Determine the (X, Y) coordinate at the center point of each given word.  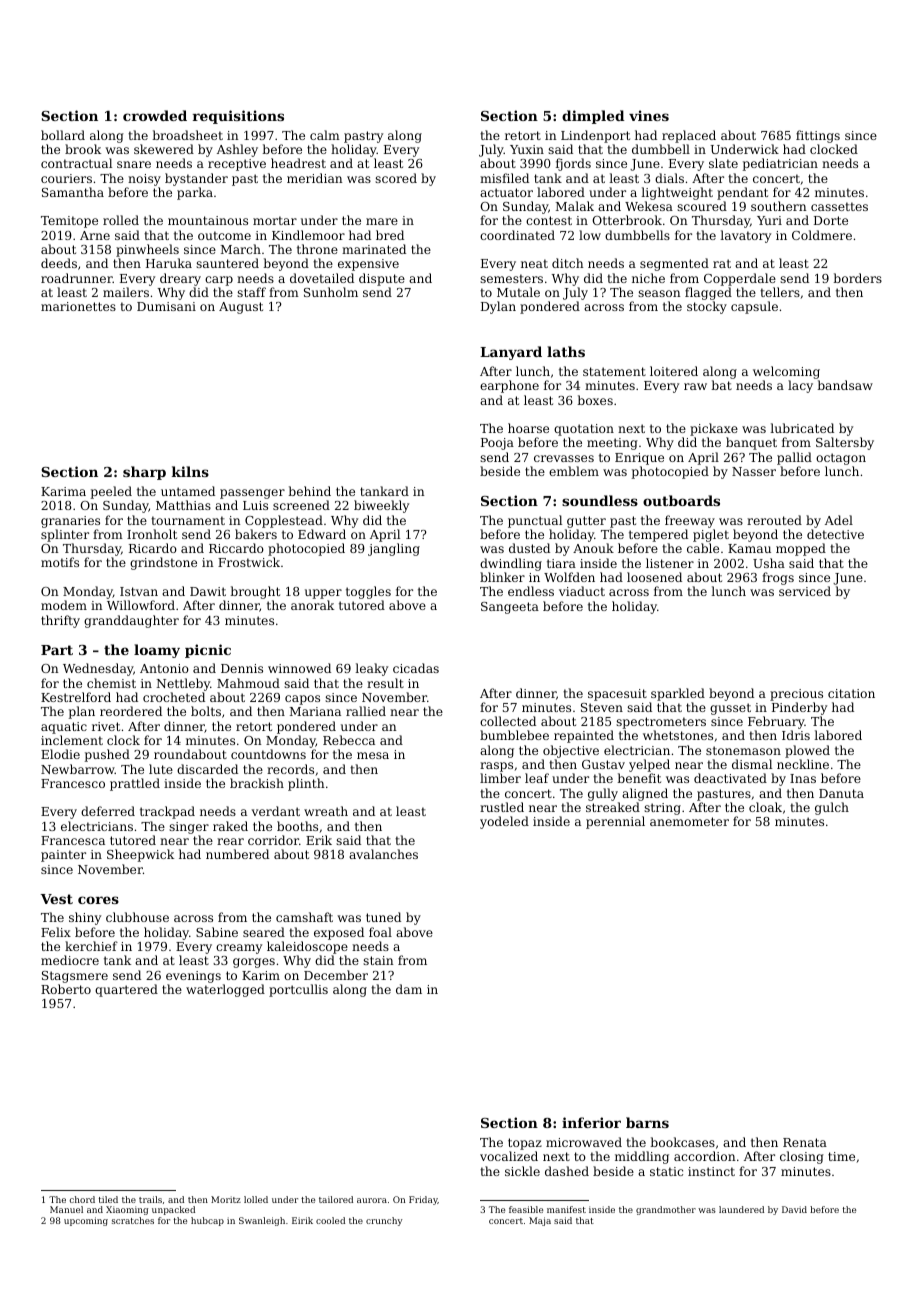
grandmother (666, 1210)
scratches (133, 1220)
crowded (155, 115)
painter (63, 856)
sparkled (678, 694)
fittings (818, 136)
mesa (373, 755)
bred (390, 235)
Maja (540, 1221)
